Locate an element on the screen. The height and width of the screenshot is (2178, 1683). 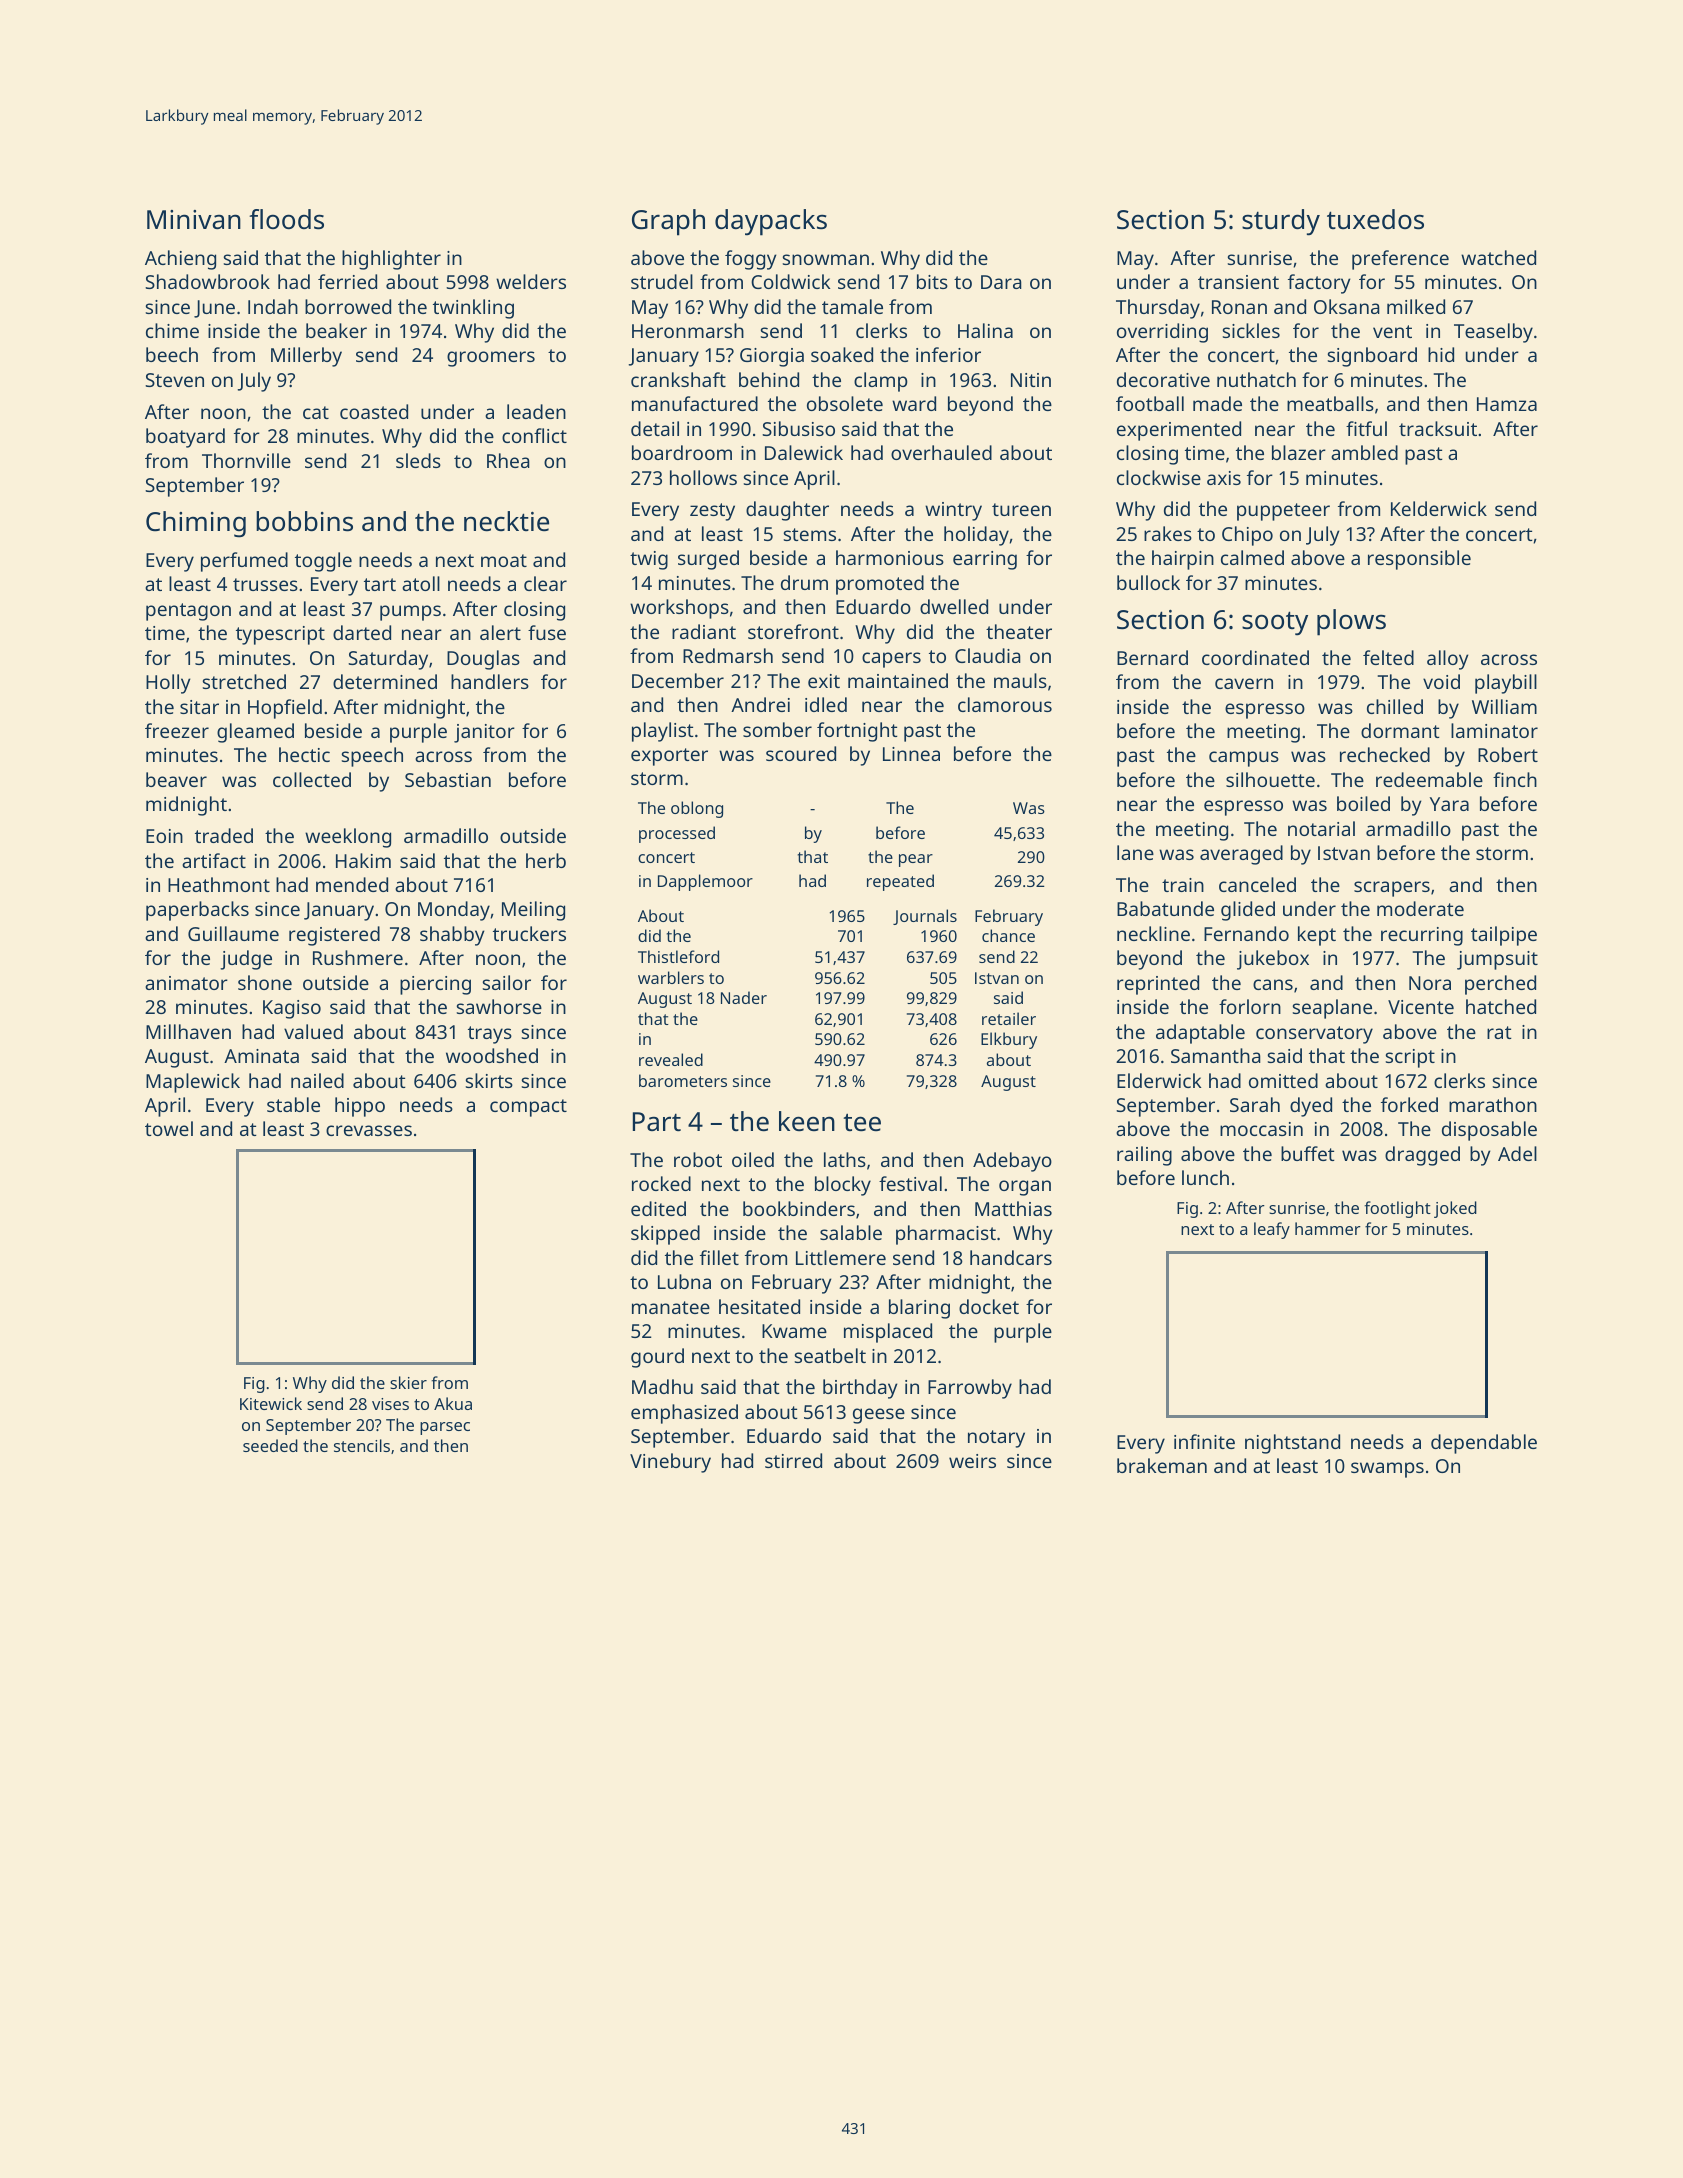
responsible is located at coordinates (1419, 560).
